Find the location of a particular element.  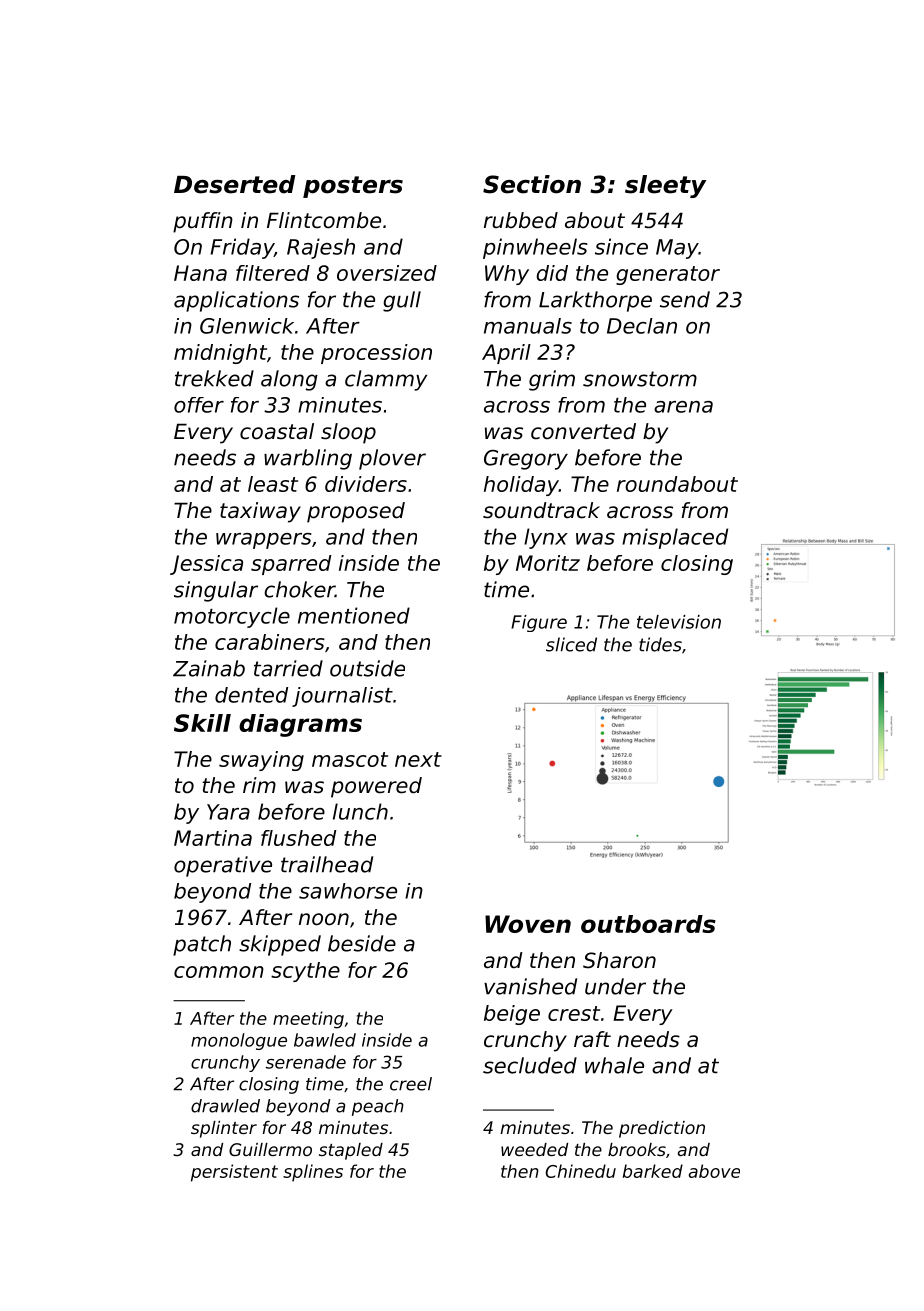

Guillermo is located at coordinates (270, 1149).
